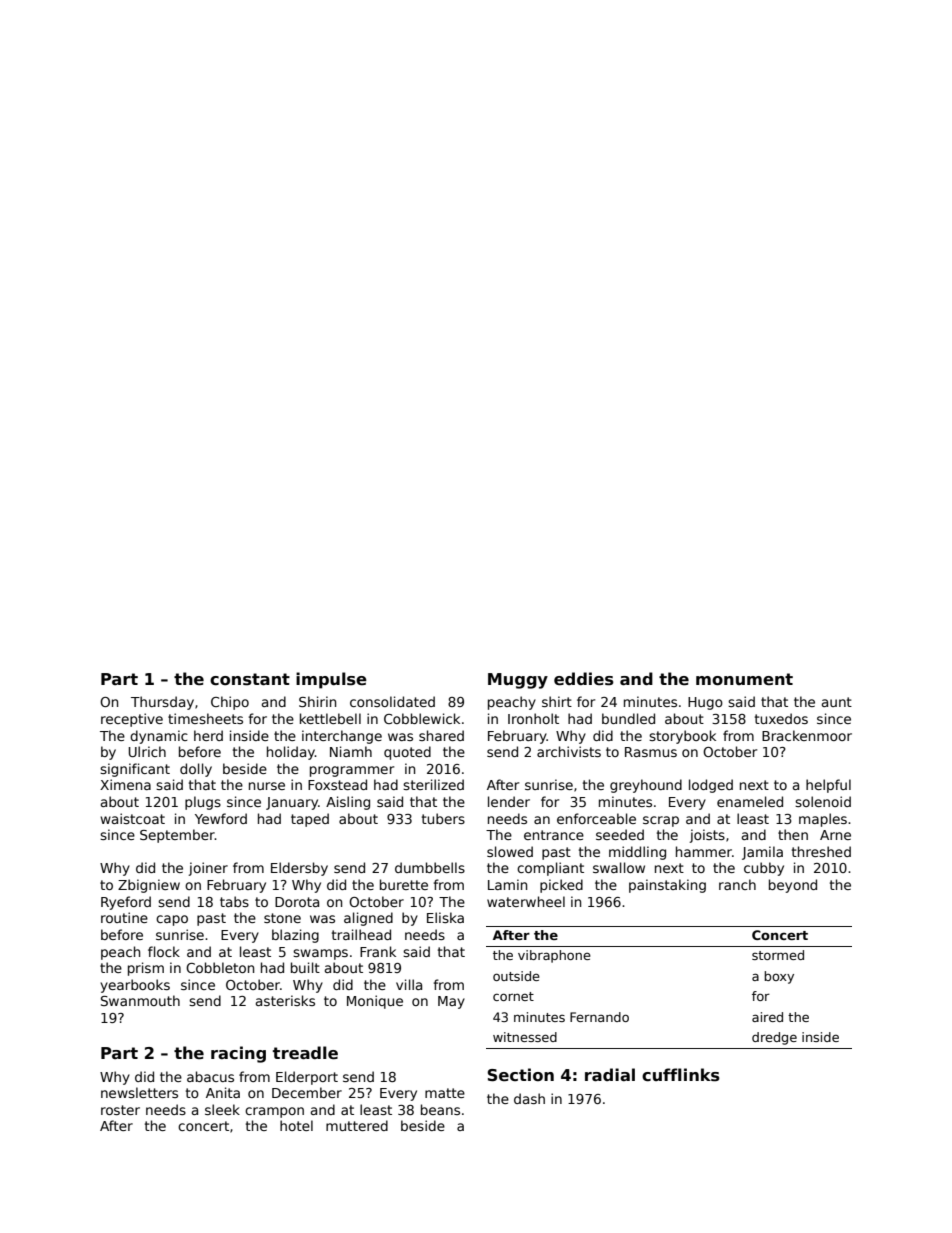  Describe the element at coordinates (744, 679) in the document. I see `monument` at that location.
